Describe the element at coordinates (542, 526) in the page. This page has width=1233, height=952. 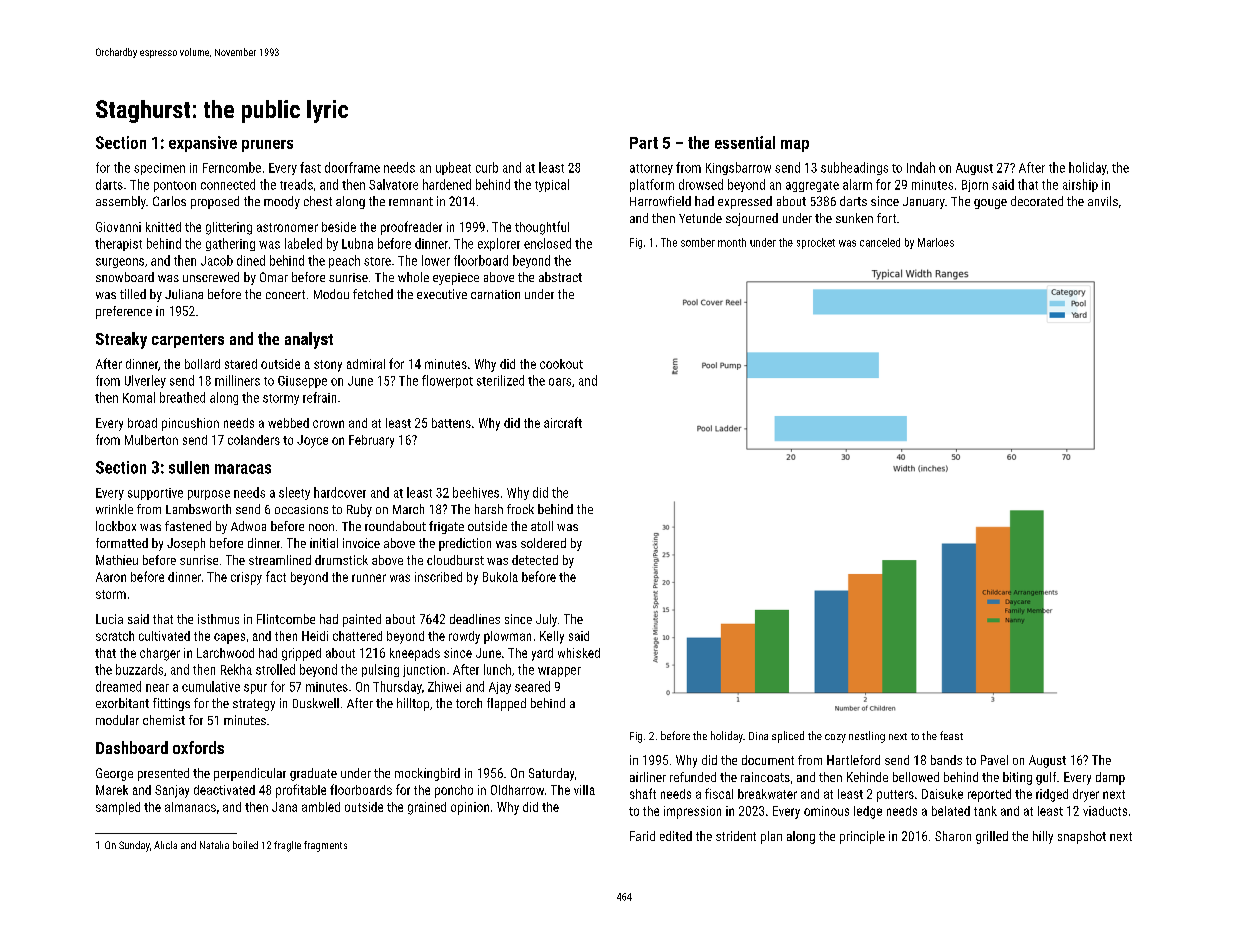
I see `atoll` at that location.
